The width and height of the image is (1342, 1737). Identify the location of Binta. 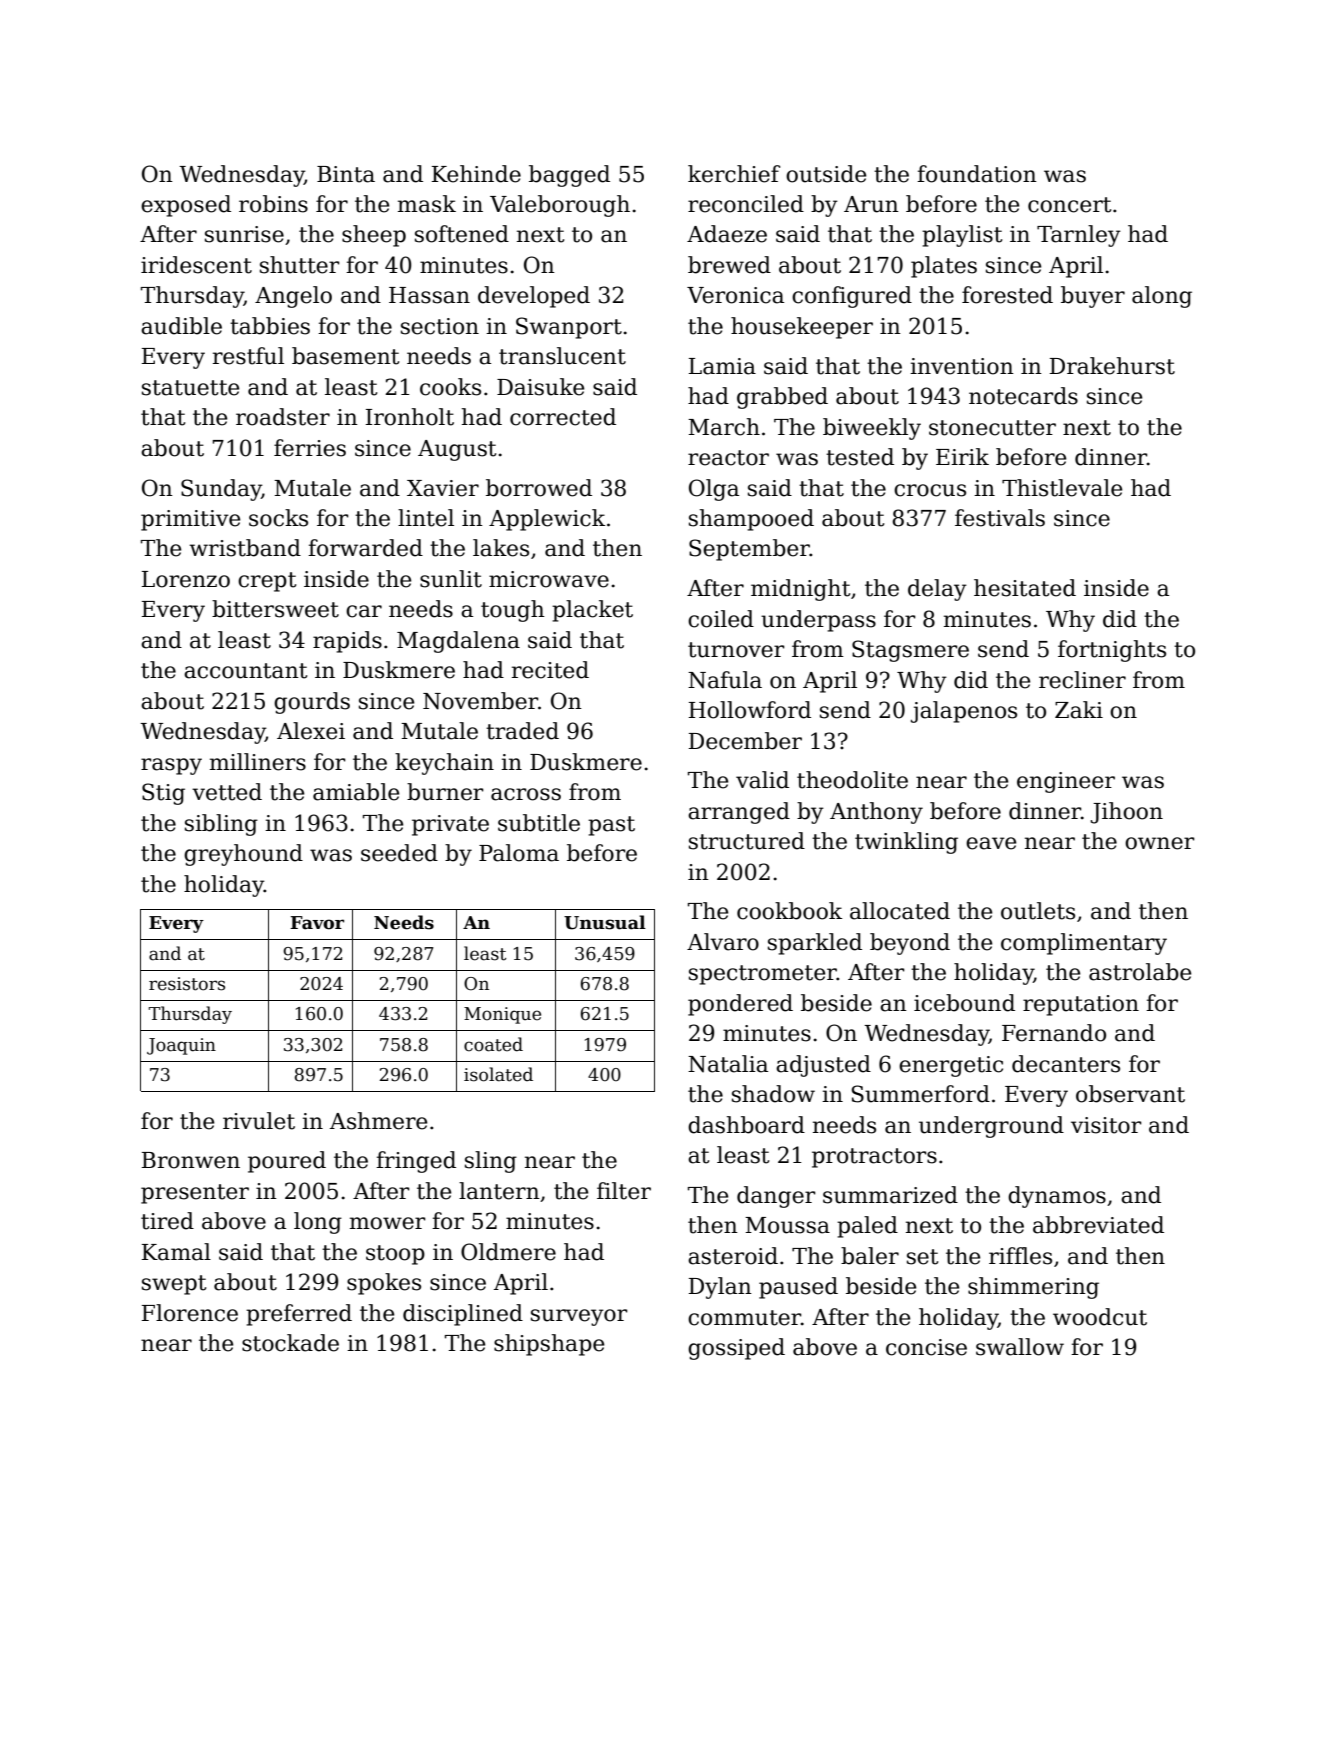
(346, 174).
